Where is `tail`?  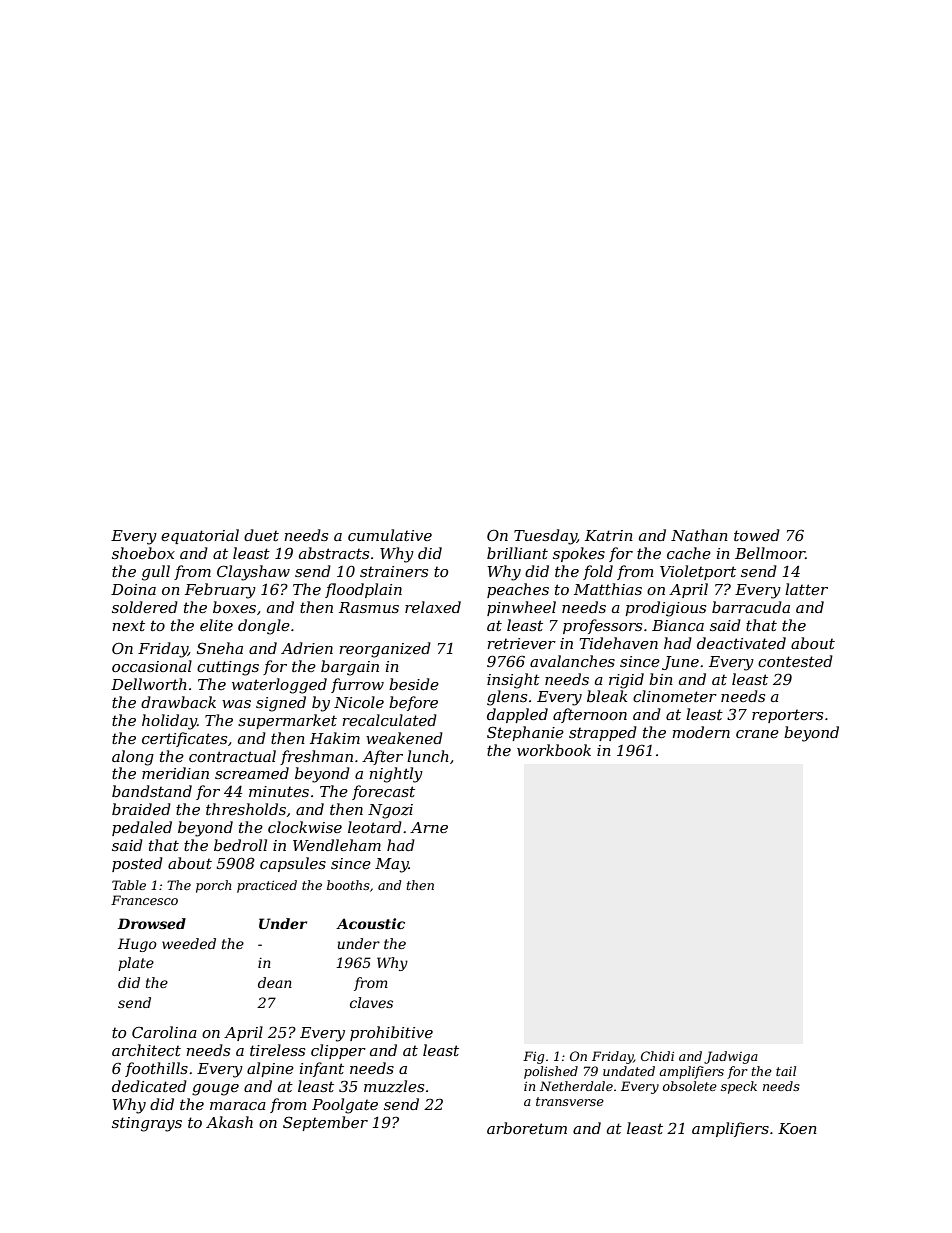
tail is located at coordinates (786, 1071).
